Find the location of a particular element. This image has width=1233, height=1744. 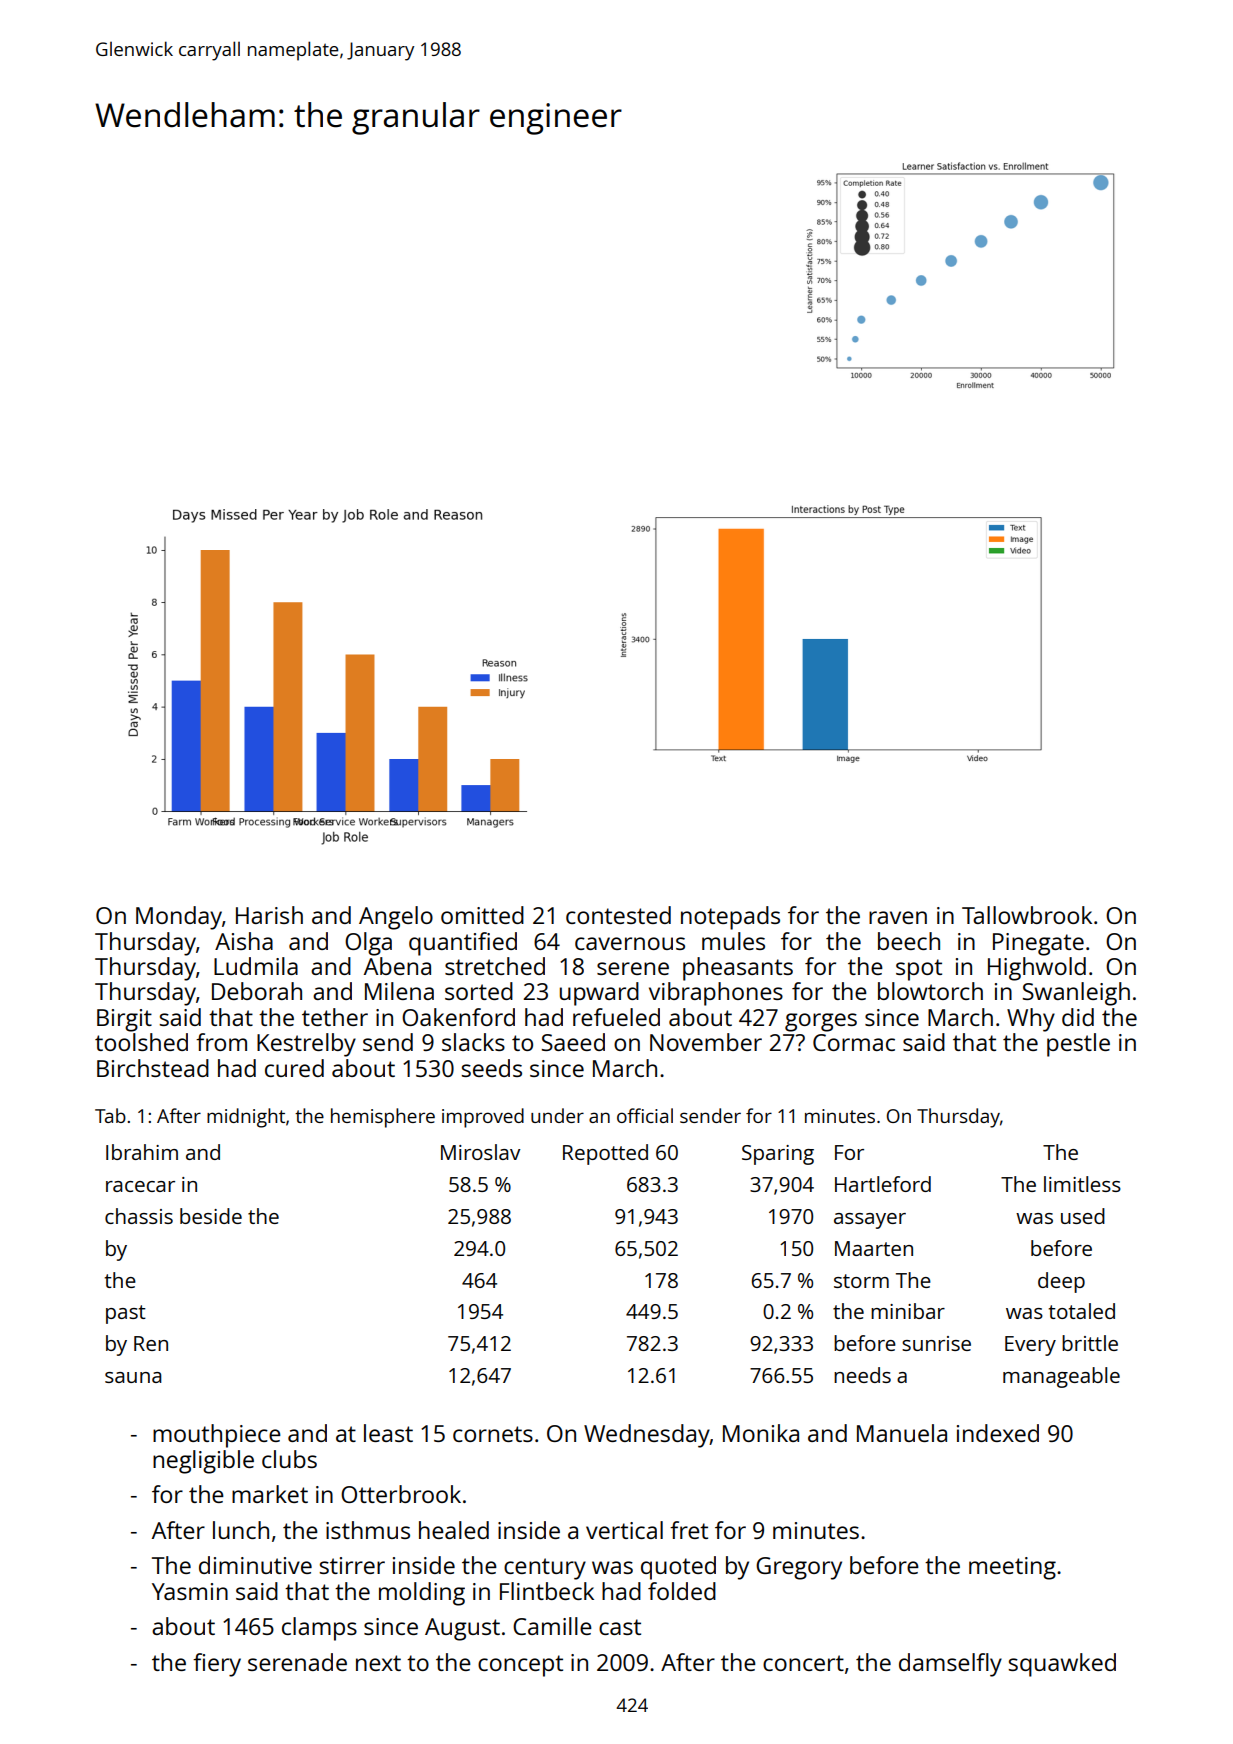

manageable is located at coordinates (1061, 1377).
